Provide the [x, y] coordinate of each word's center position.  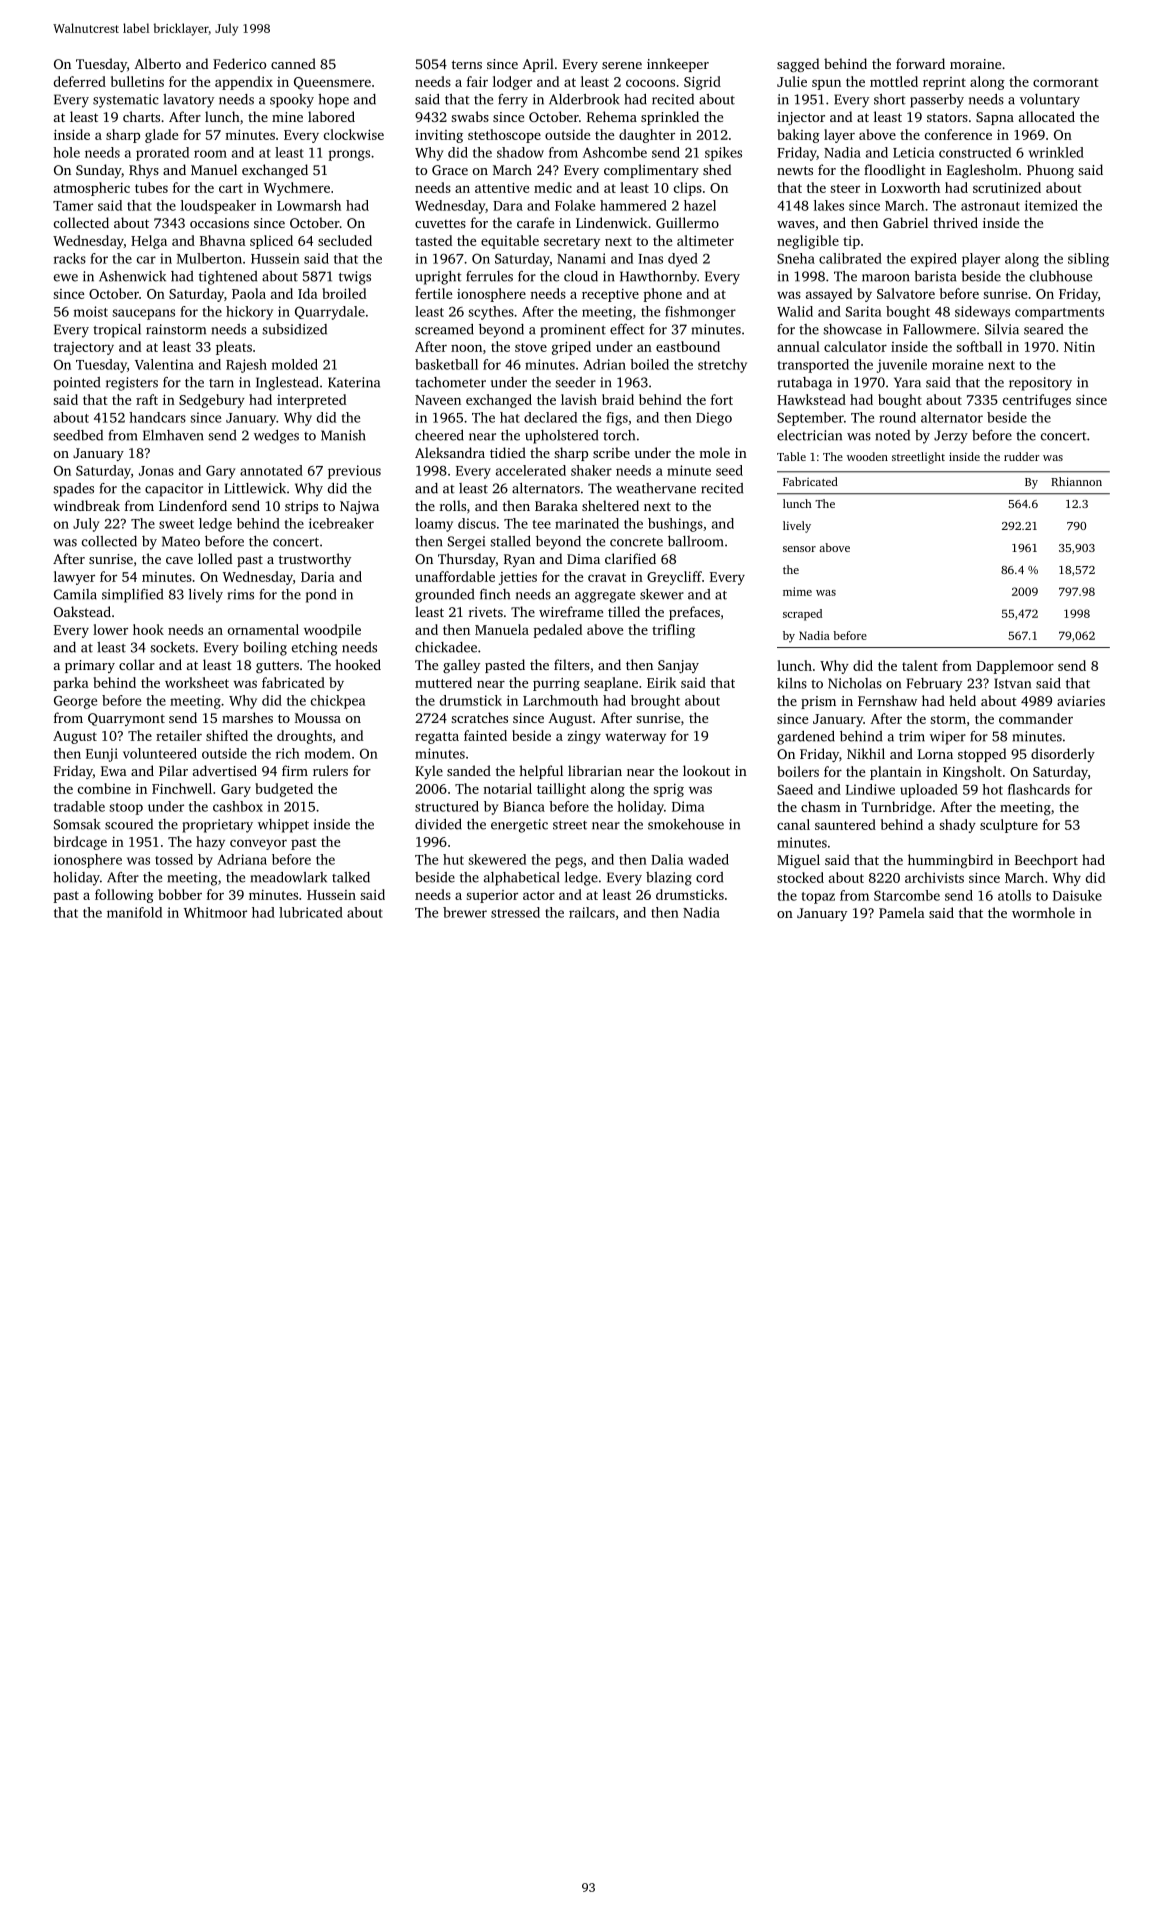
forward [920, 63]
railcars [592, 912]
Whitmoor [215, 912]
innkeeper [678, 65]
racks [70, 258]
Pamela [902, 912]
